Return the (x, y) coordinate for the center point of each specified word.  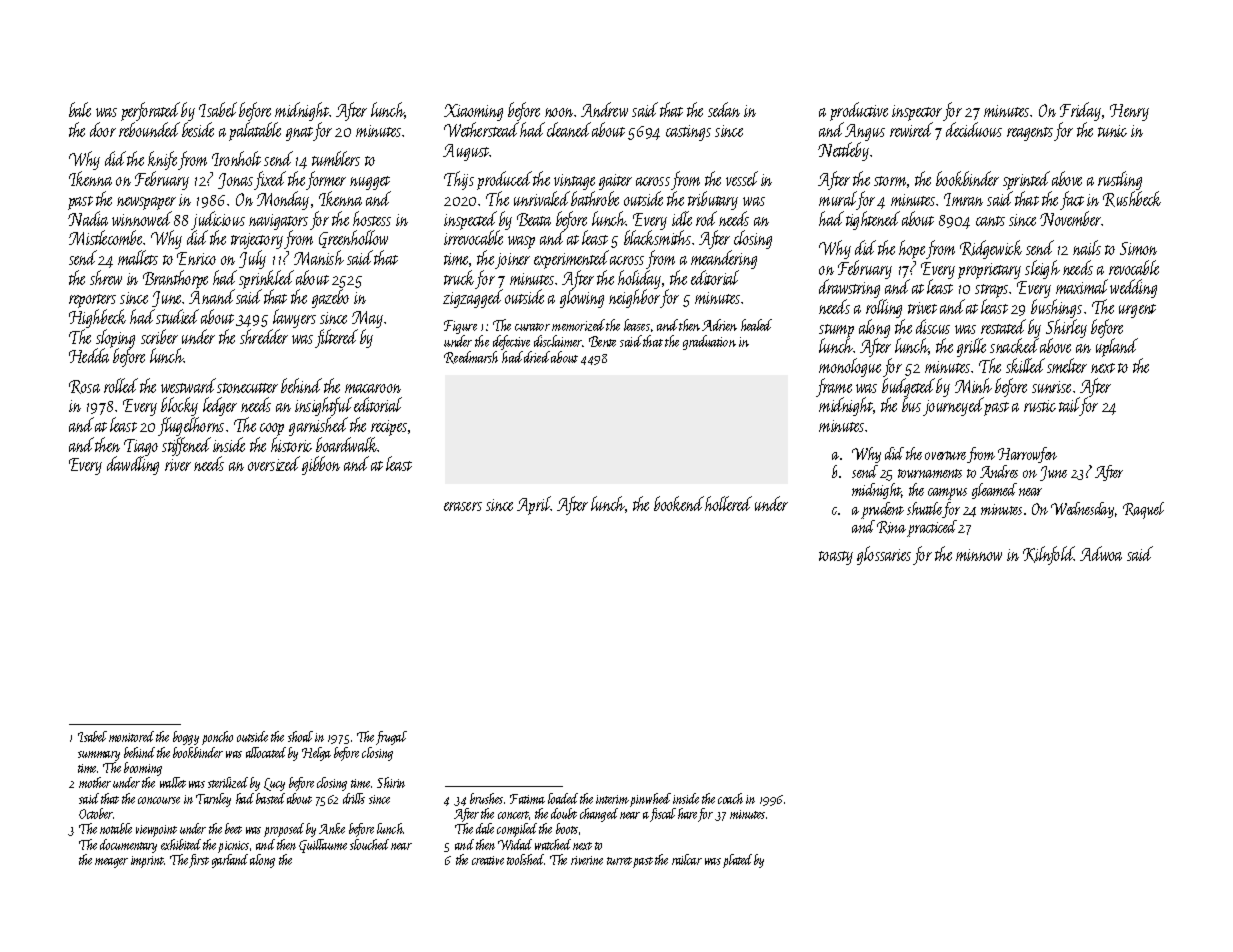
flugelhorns (191, 426)
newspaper (146, 203)
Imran (963, 199)
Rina (891, 527)
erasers (463, 506)
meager (111, 863)
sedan (724, 109)
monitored (131, 736)
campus (947, 494)
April (534, 505)
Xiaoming (473, 112)
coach (730, 798)
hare (687, 813)
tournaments (930, 473)
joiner (512, 261)
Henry (1129, 112)
